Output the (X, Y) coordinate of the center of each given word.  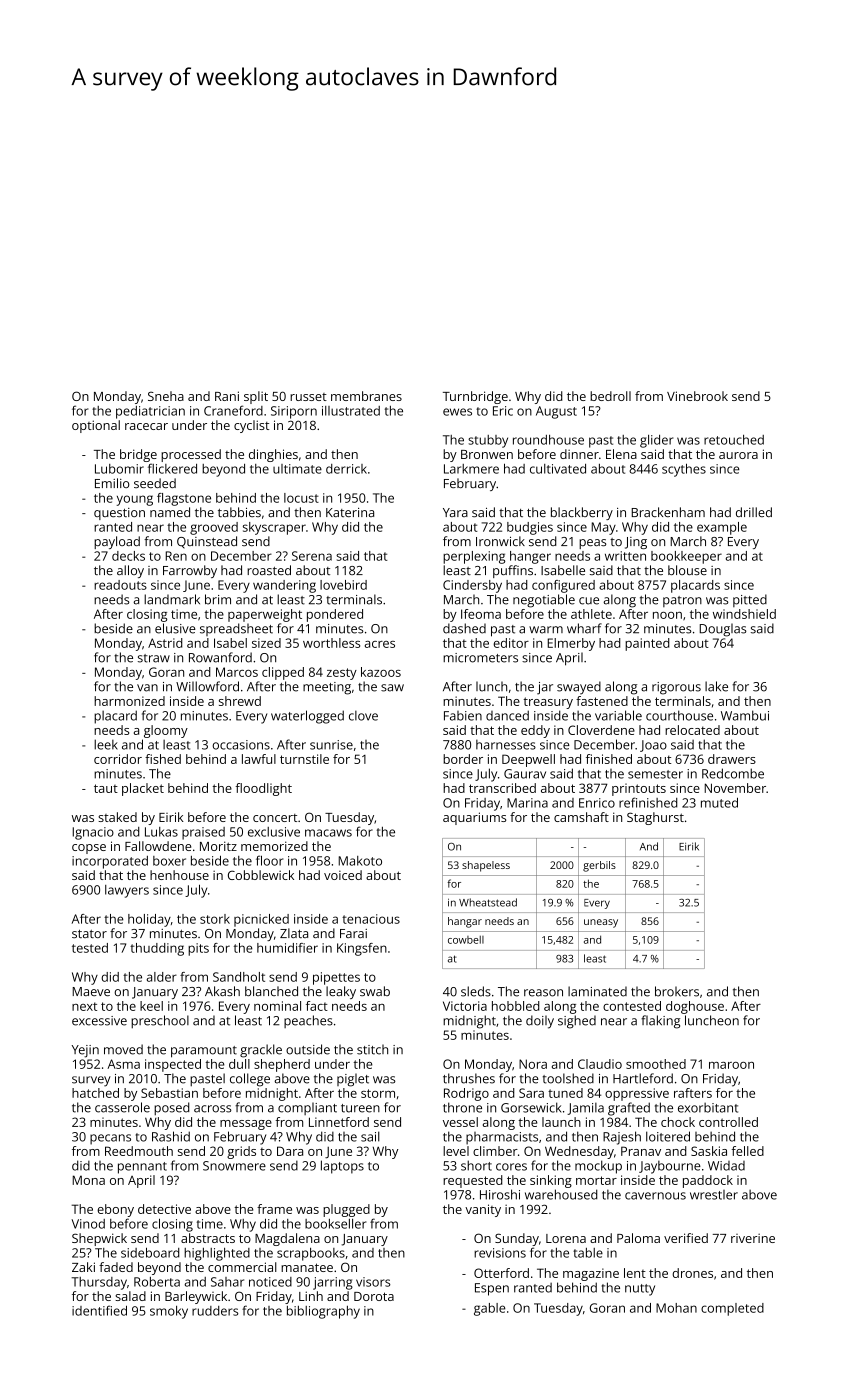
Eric (503, 411)
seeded (155, 483)
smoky (169, 1312)
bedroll (610, 396)
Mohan (676, 1308)
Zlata (294, 933)
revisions (500, 1253)
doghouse (695, 1007)
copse (89, 849)
